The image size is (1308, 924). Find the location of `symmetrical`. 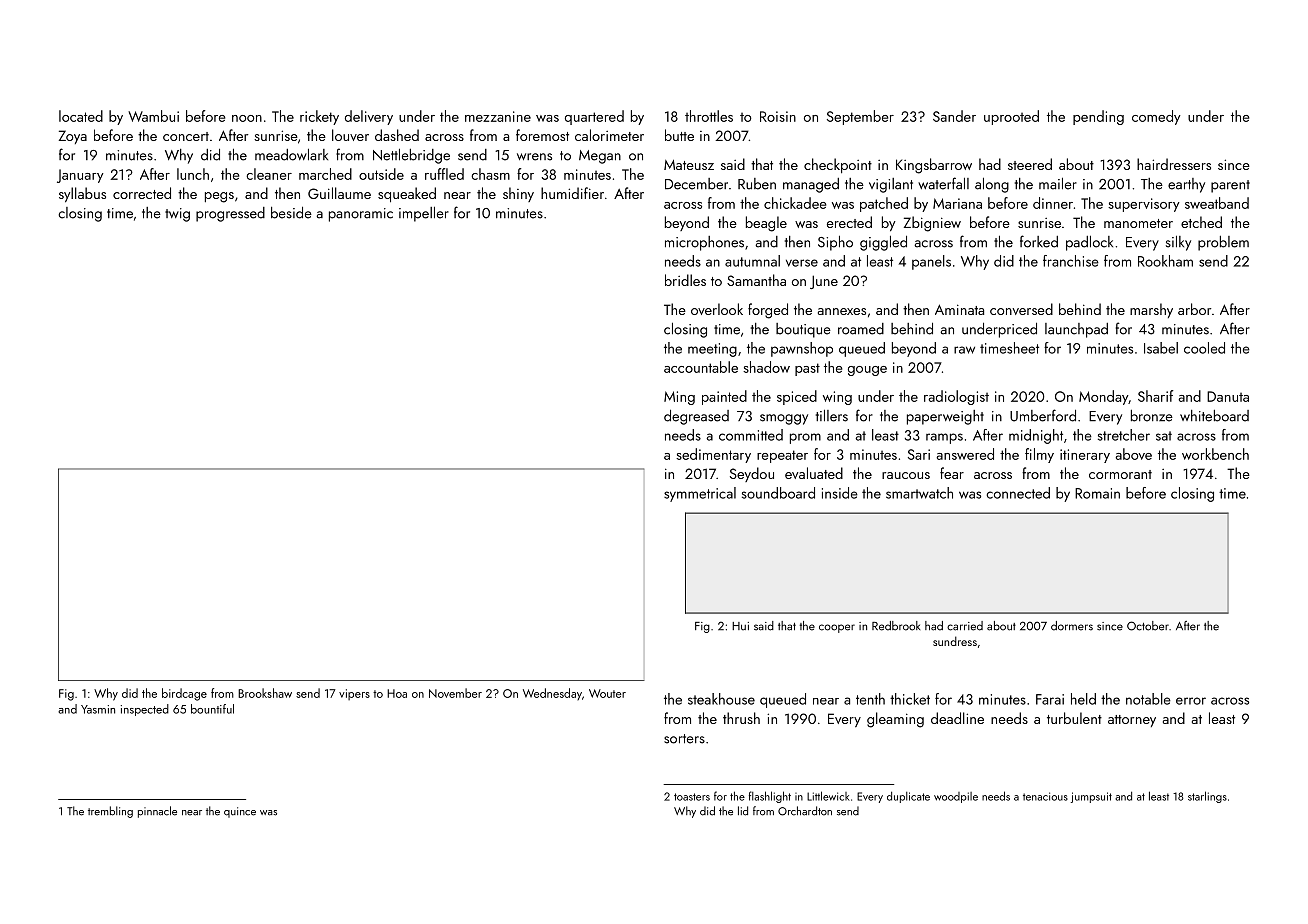

symmetrical is located at coordinates (700, 494).
